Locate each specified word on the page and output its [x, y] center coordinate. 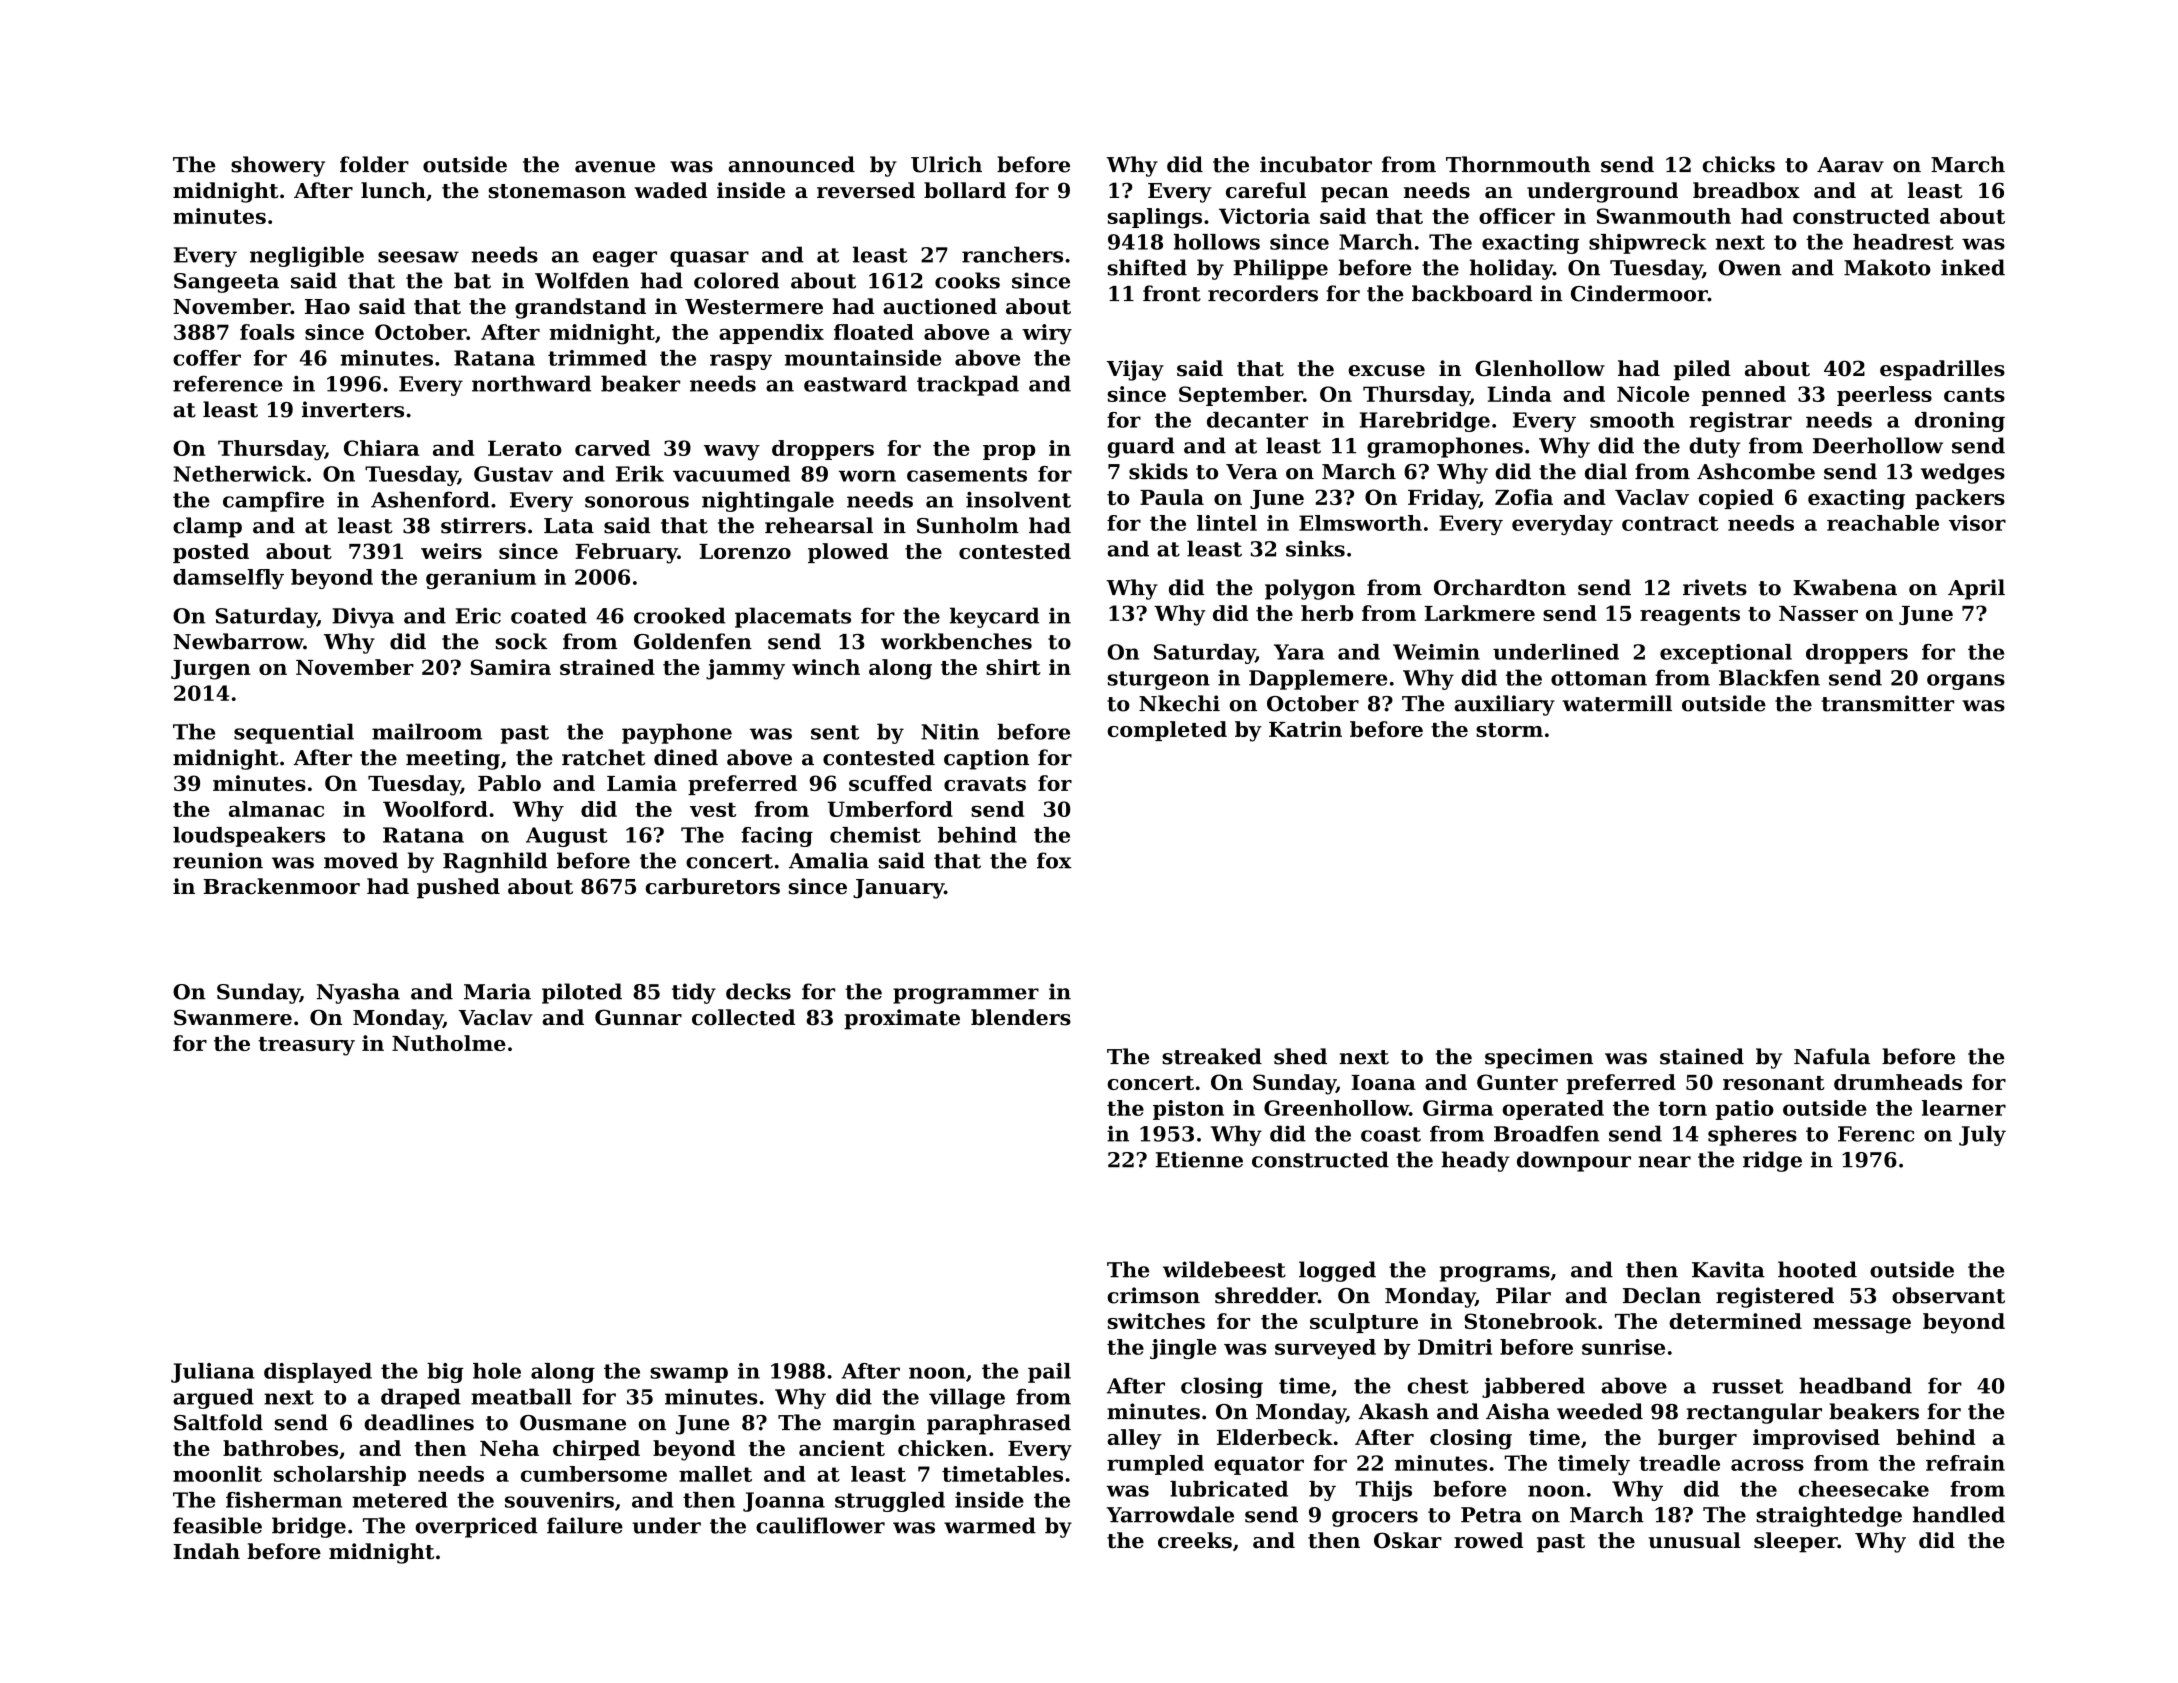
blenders [1021, 1017]
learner [1964, 1108]
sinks [1315, 548]
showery [278, 166]
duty [1715, 447]
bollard [965, 190]
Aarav [1850, 165]
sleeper [1796, 1542]
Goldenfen [693, 641]
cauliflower [820, 1525]
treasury [306, 1046]
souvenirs [559, 1500]
